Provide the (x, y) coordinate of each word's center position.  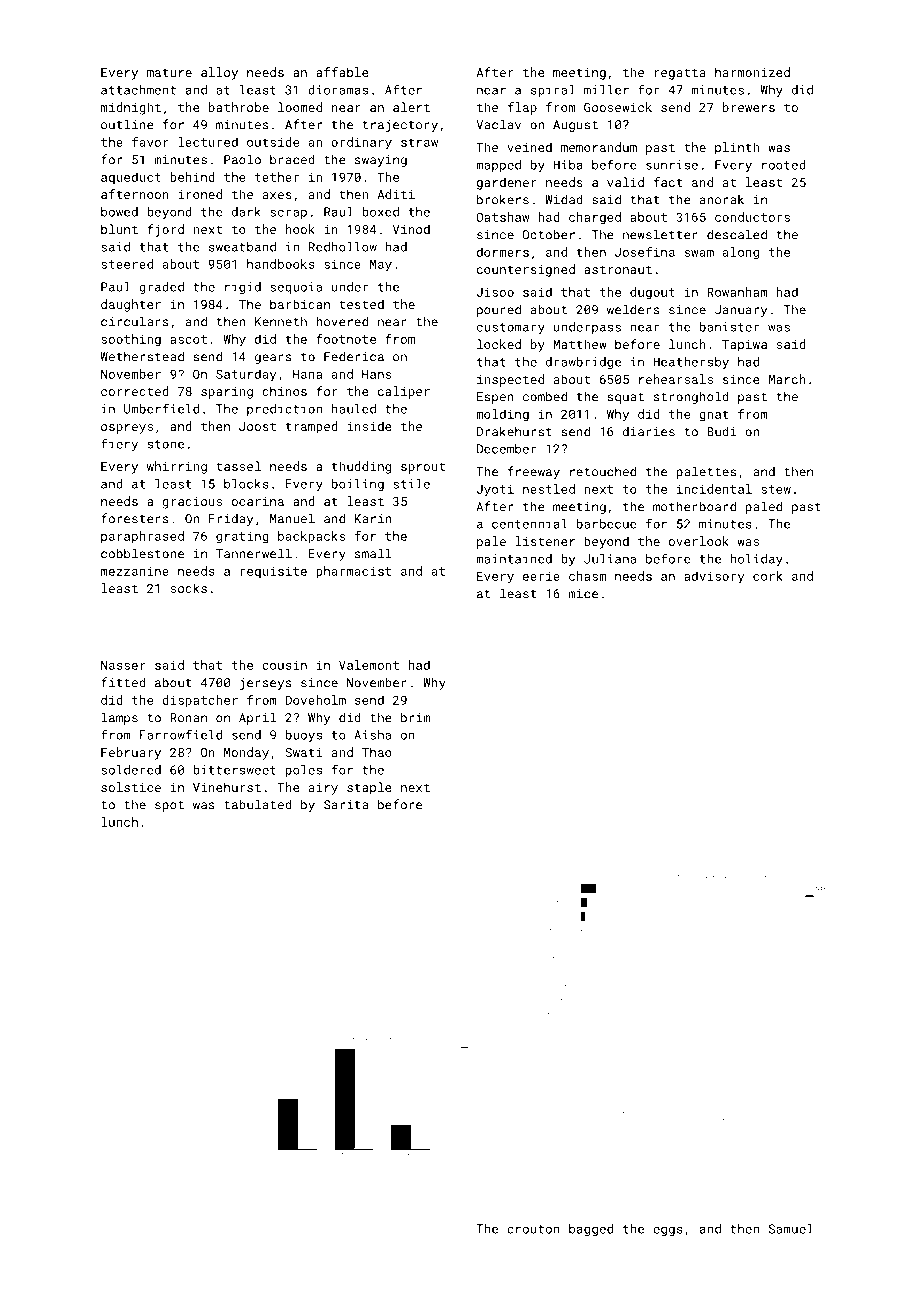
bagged (591, 1230)
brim (415, 717)
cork (767, 576)
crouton (533, 1229)
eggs (668, 1231)
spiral (553, 91)
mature (169, 73)
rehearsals (676, 379)
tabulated (258, 804)
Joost (257, 426)
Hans (376, 374)
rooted (784, 165)
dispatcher (200, 701)
